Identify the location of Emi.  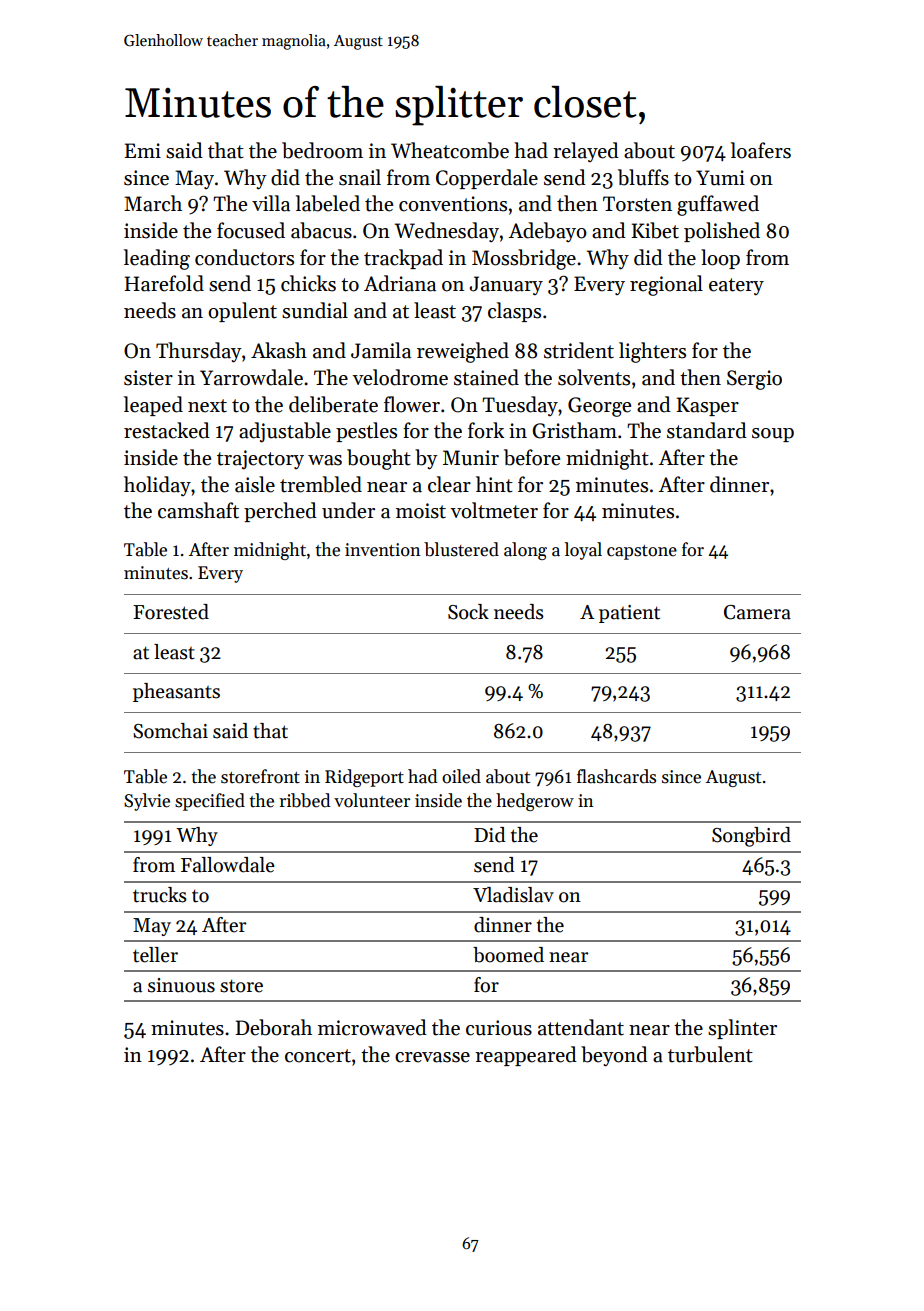
(142, 150).
